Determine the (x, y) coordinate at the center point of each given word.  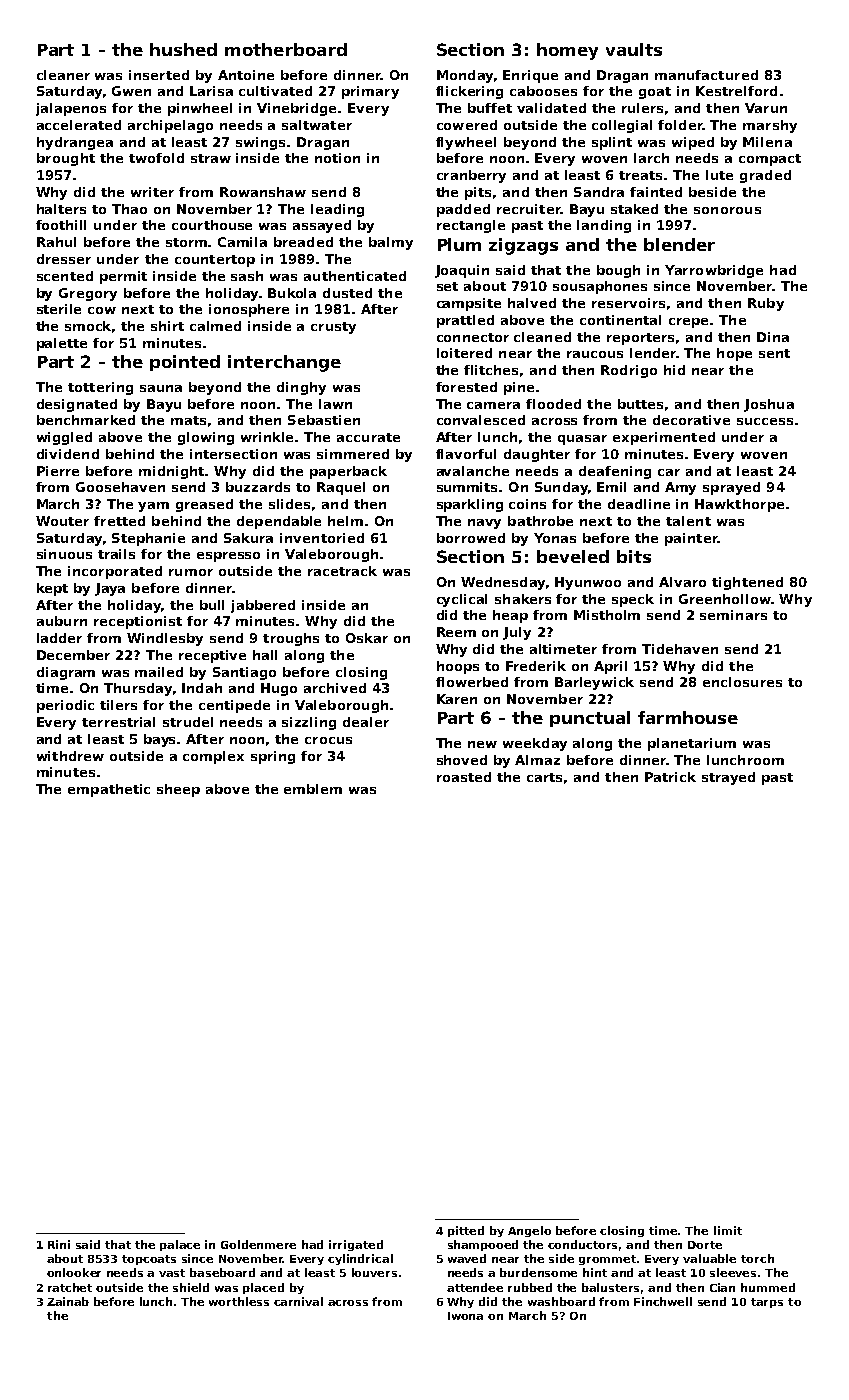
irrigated (356, 1245)
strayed (728, 778)
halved (532, 303)
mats (188, 420)
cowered (467, 125)
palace (180, 1245)
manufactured (706, 75)
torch (757, 1258)
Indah (202, 688)
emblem (313, 789)
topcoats (149, 1260)
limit (728, 1230)
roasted (464, 777)
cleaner (63, 75)
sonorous (727, 210)
